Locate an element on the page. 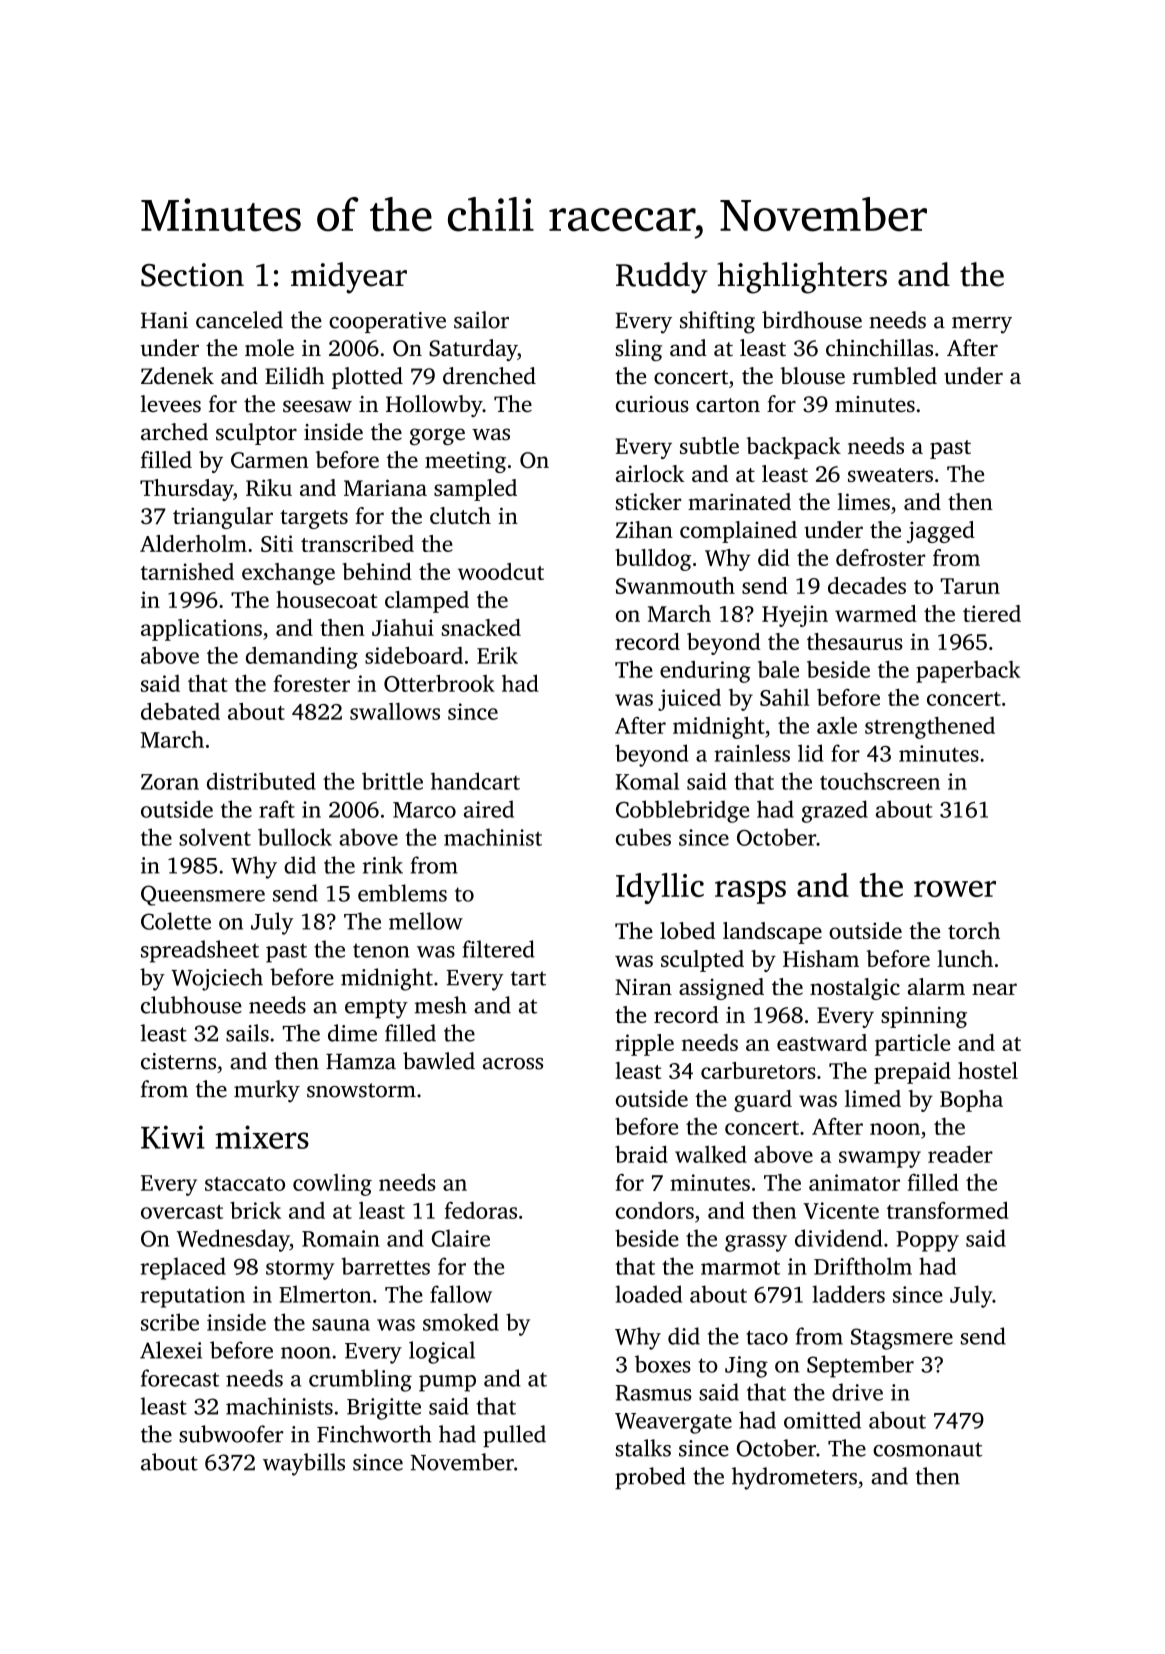 This image has width=1165, height=1654. highlighters is located at coordinates (802, 278).
